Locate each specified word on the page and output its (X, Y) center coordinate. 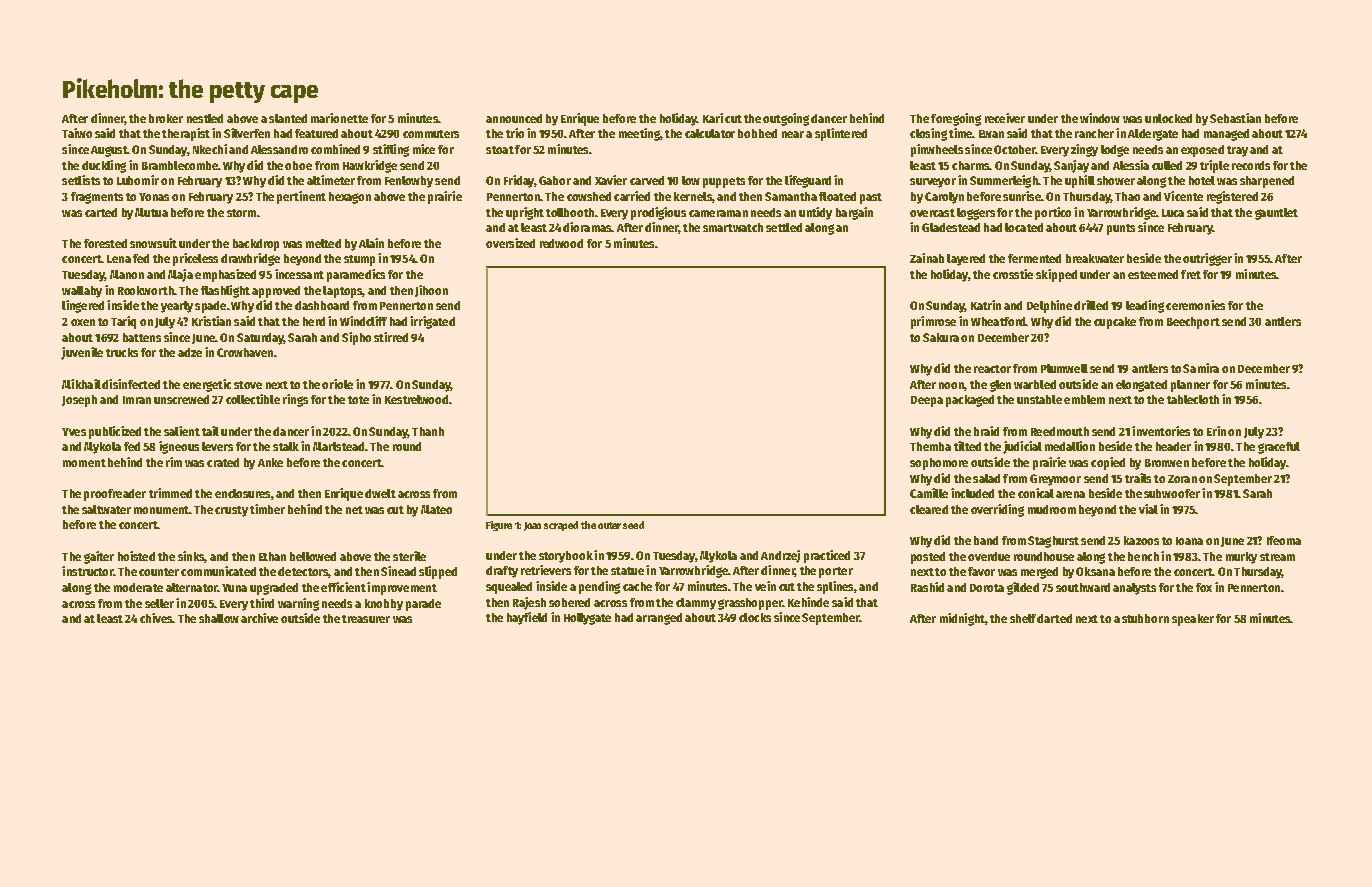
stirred (391, 337)
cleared (929, 509)
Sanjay (1071, 166)
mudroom (1052, 509)
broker (166, 118)
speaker (1193, 620)
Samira (1201, 368)
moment (84, 463)
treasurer (366, 619)
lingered (83, 306)
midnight (962, 619)
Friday (519, 181)
